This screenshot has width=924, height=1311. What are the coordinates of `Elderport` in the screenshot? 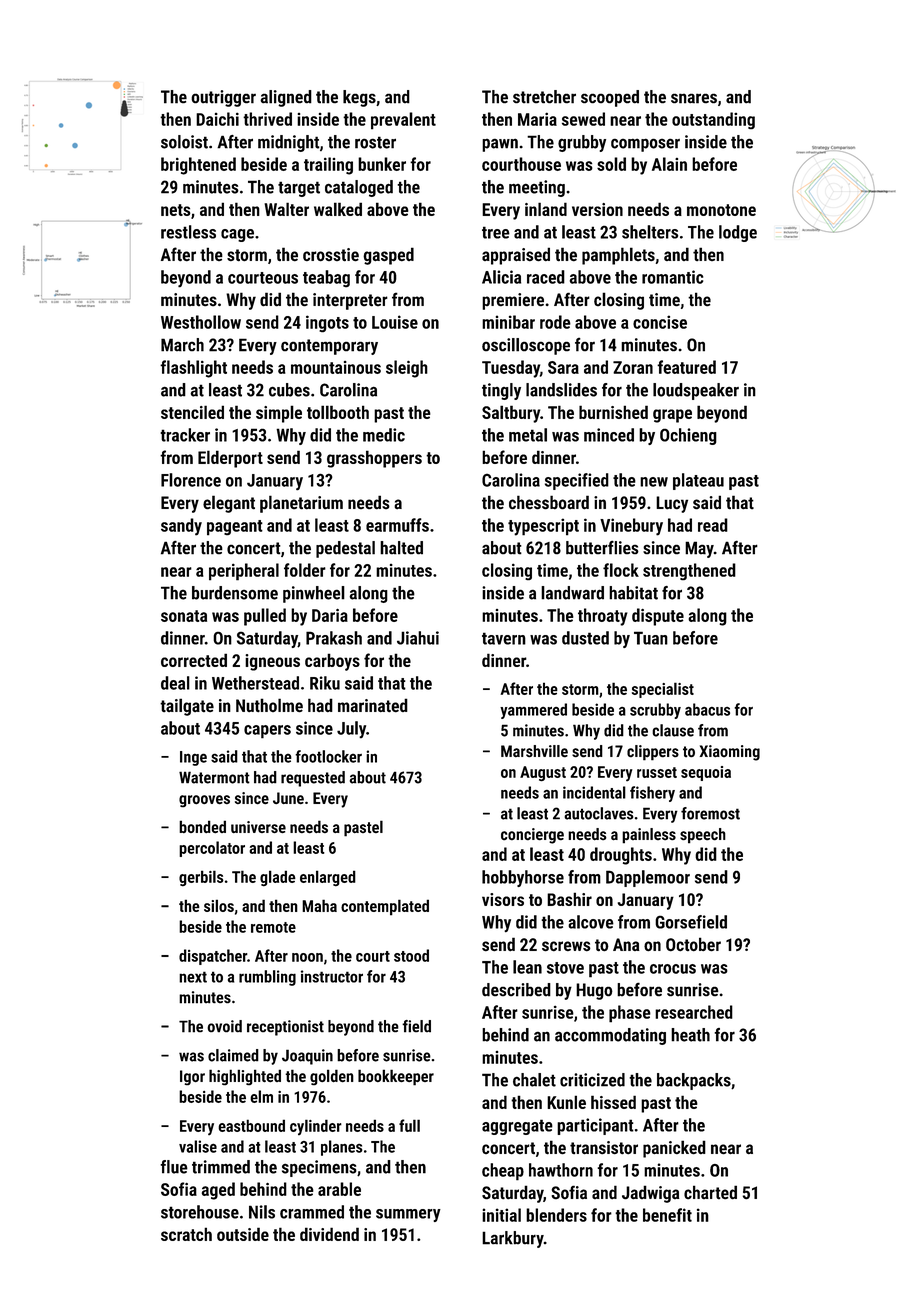 It's located at (230, 459).
